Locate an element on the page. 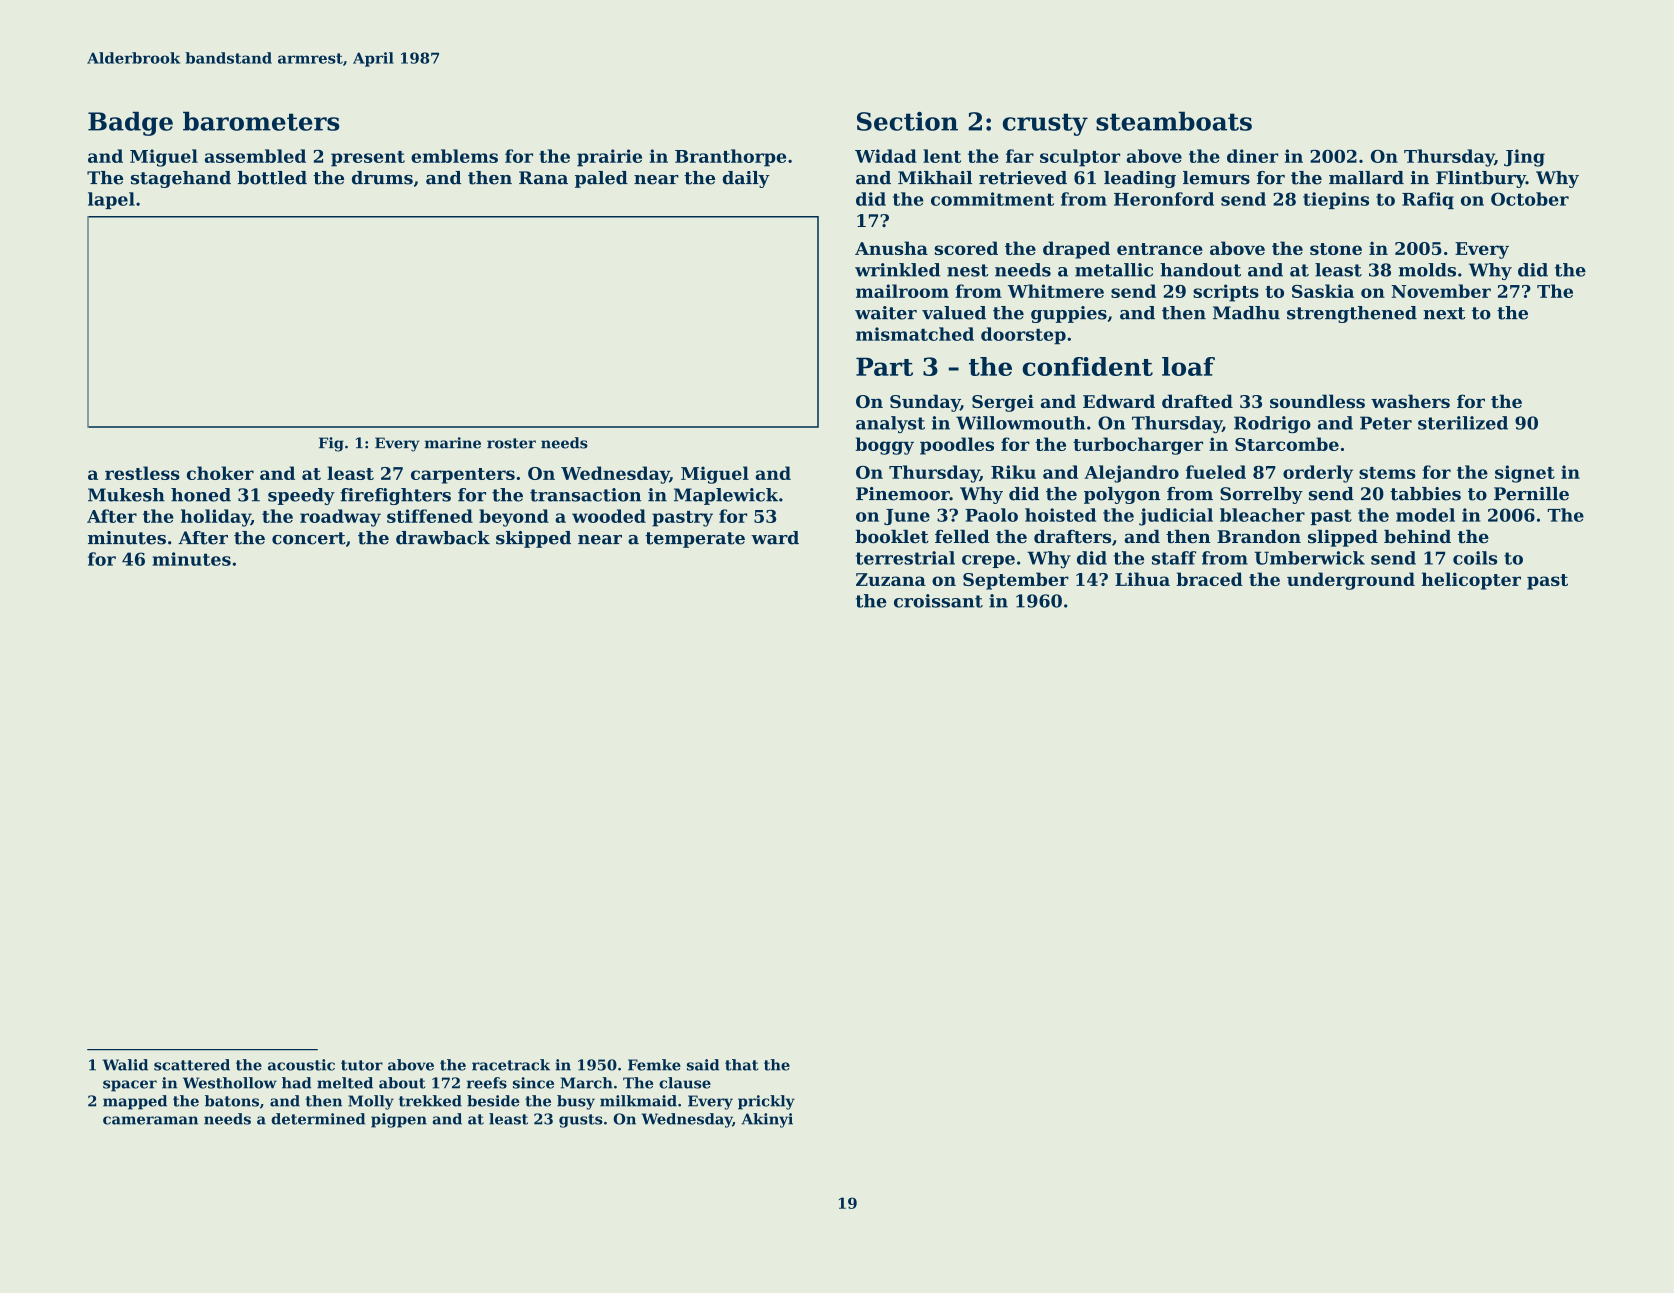  determined is located at coordinates (318, 1119).
